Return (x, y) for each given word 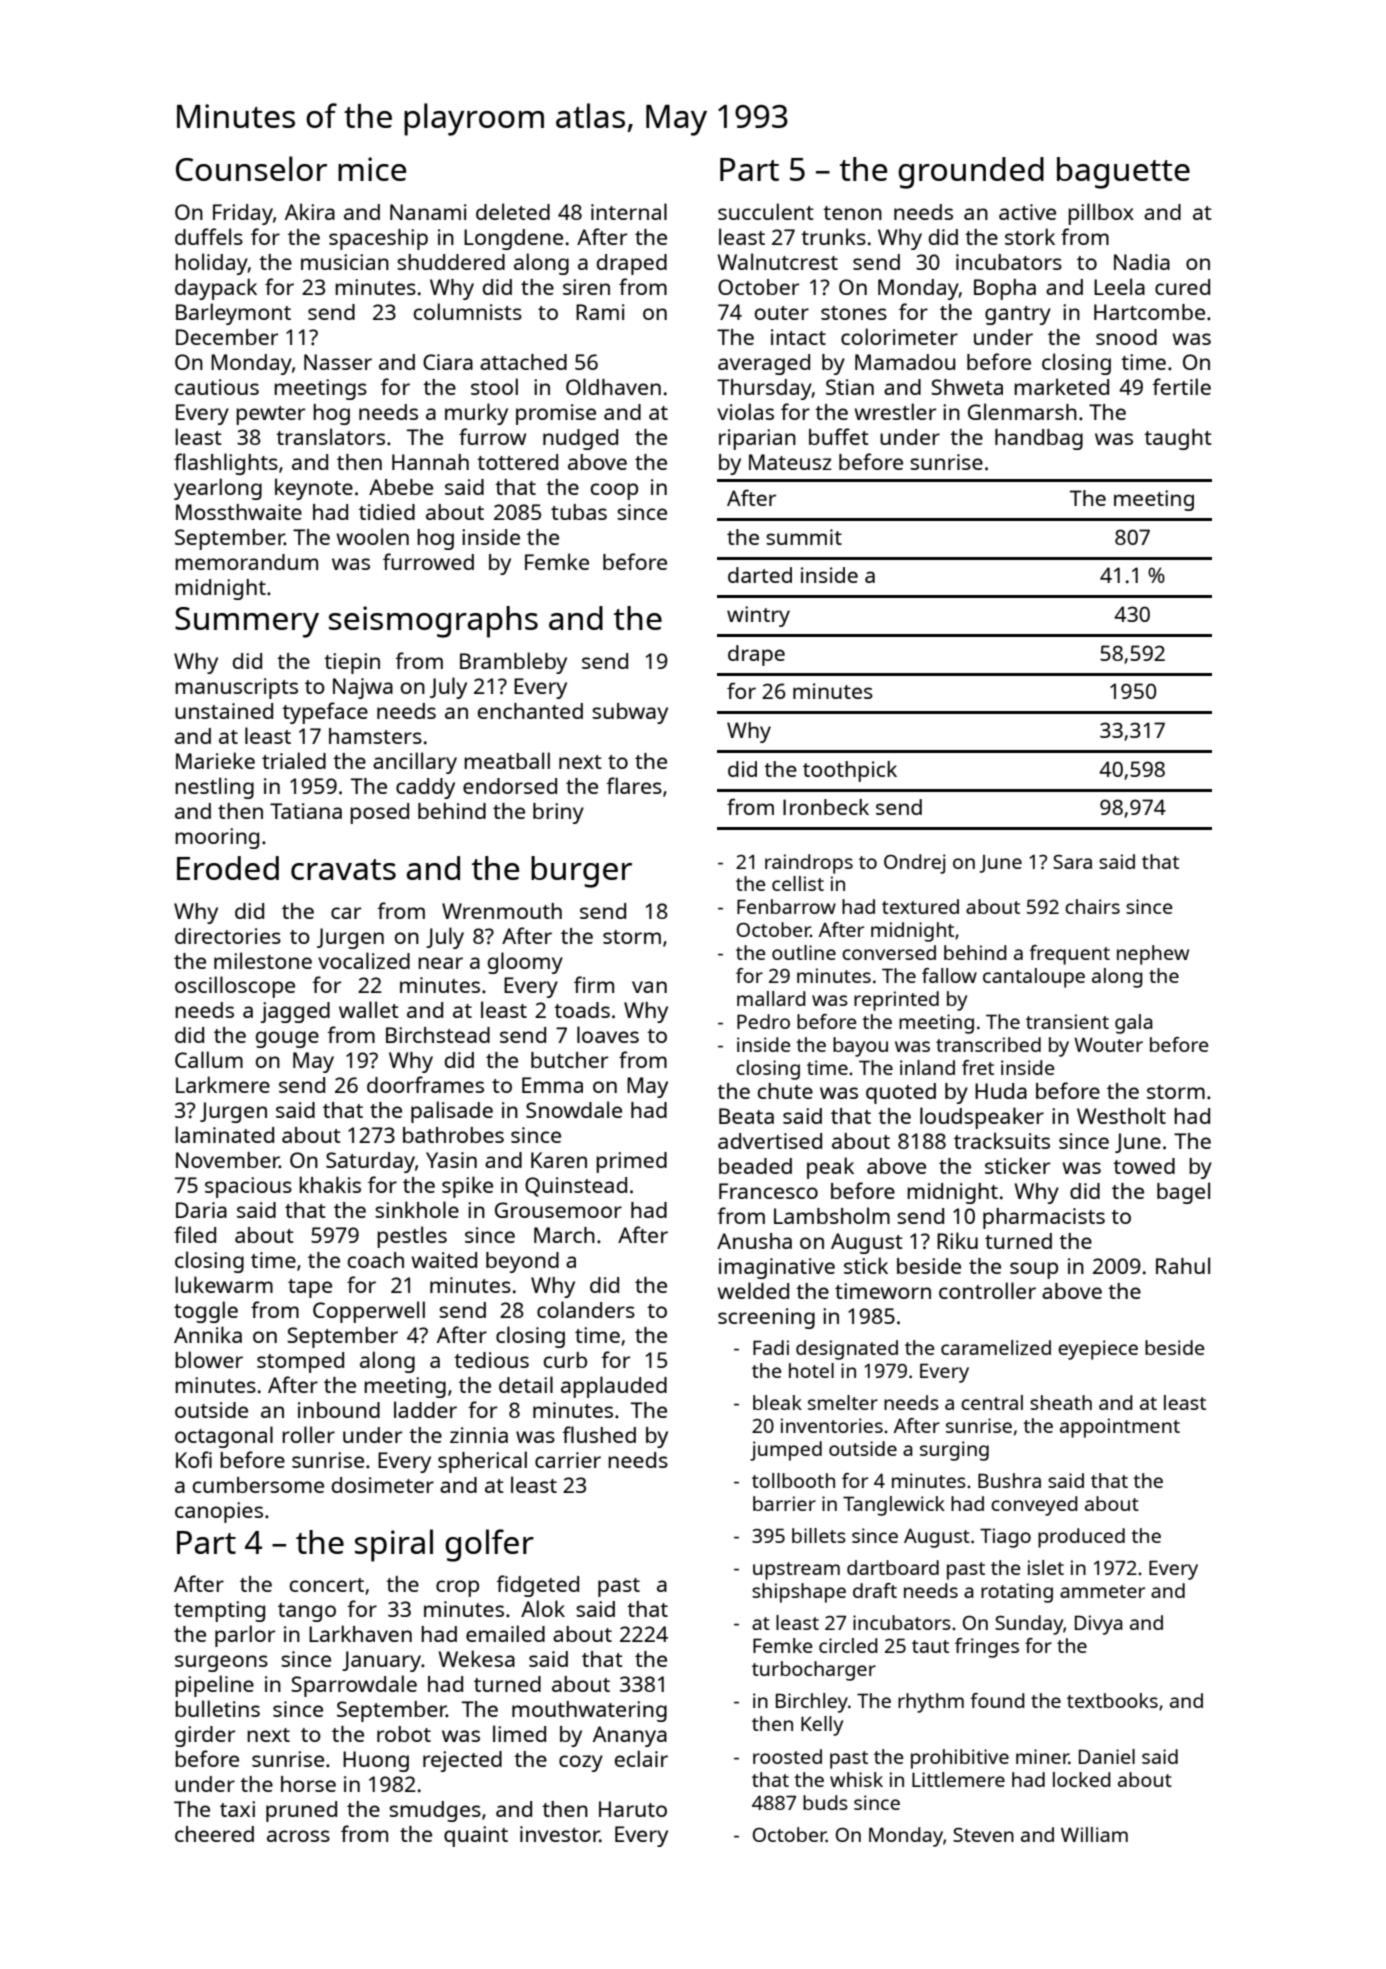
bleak (777, 1402)
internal (629, 211)
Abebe (401, 487)
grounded (971, 173)
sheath (1061, 1402)
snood (1126, 337)
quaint (476, 1836)
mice (372, 169)
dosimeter (383, 1485)
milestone (263, 960)
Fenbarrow (786, 906)
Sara (1072, 862)
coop (614, 491)
